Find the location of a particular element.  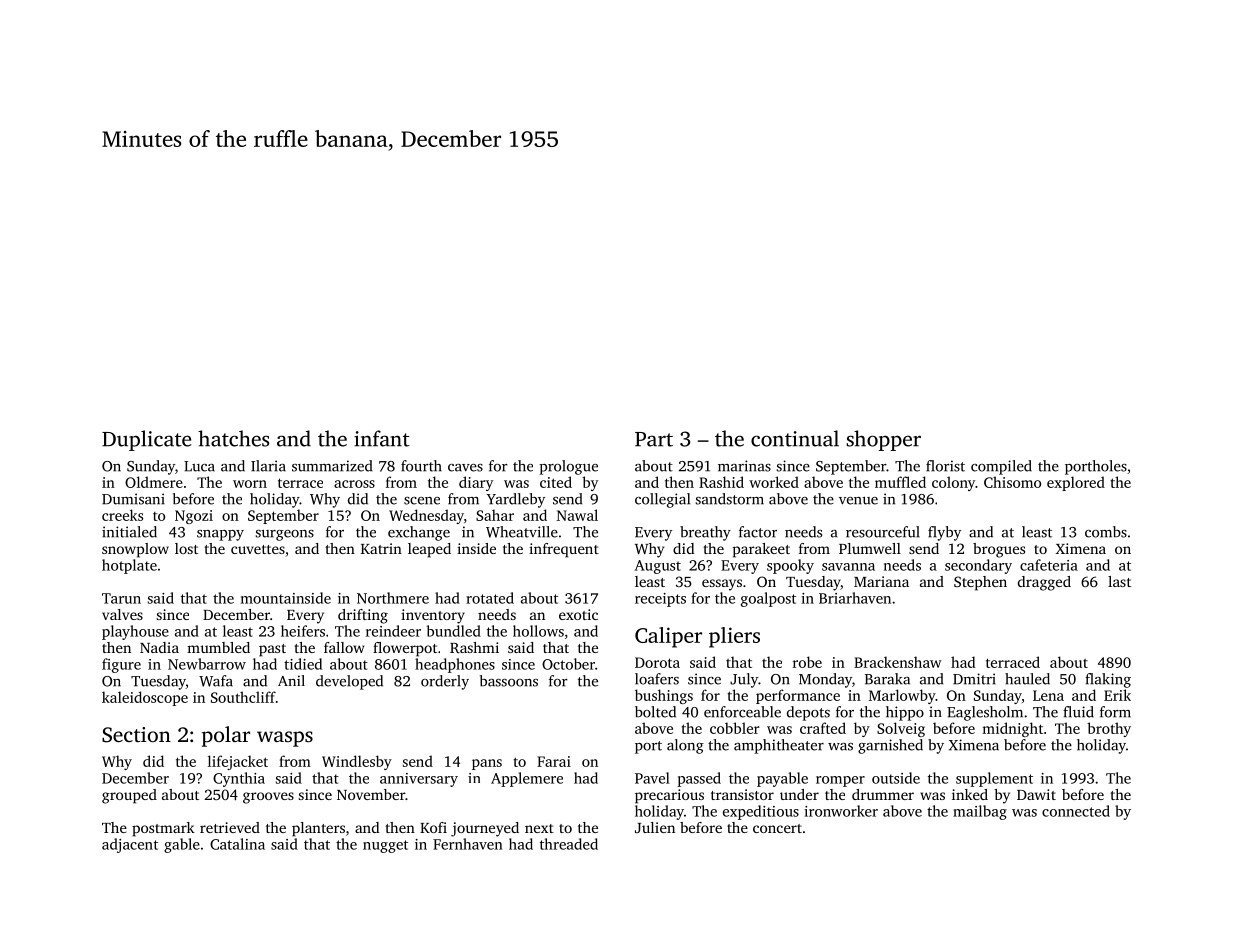

Sahar is located at coordinates (495, 515).
